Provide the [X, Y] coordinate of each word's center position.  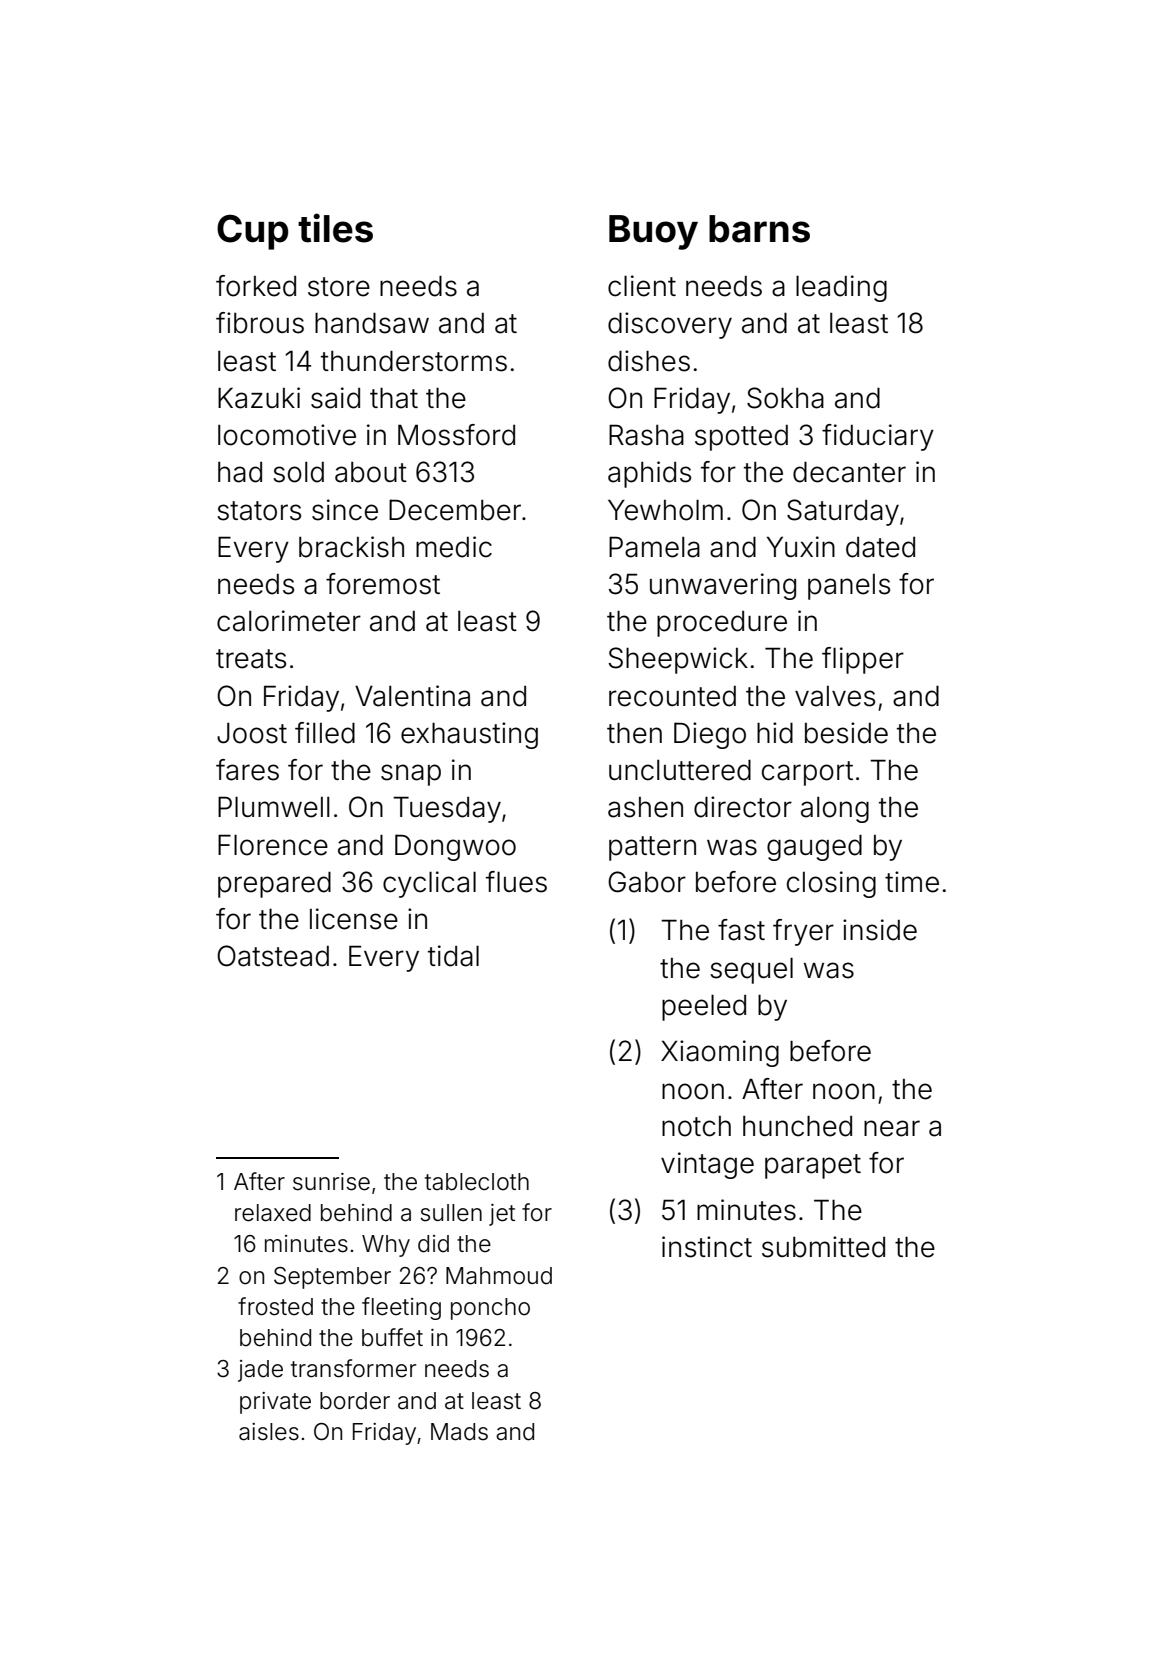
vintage [707, 1165]
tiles [335, 228]
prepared [274, 885]
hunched [797, 1126]
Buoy [653, 232]
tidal [453, 956]
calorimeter [289, 621]
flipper [863, 660]
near [892, 1128]
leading [841, 288]
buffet [392, 1337]
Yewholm [665, 510]
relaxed [273, 1213]
